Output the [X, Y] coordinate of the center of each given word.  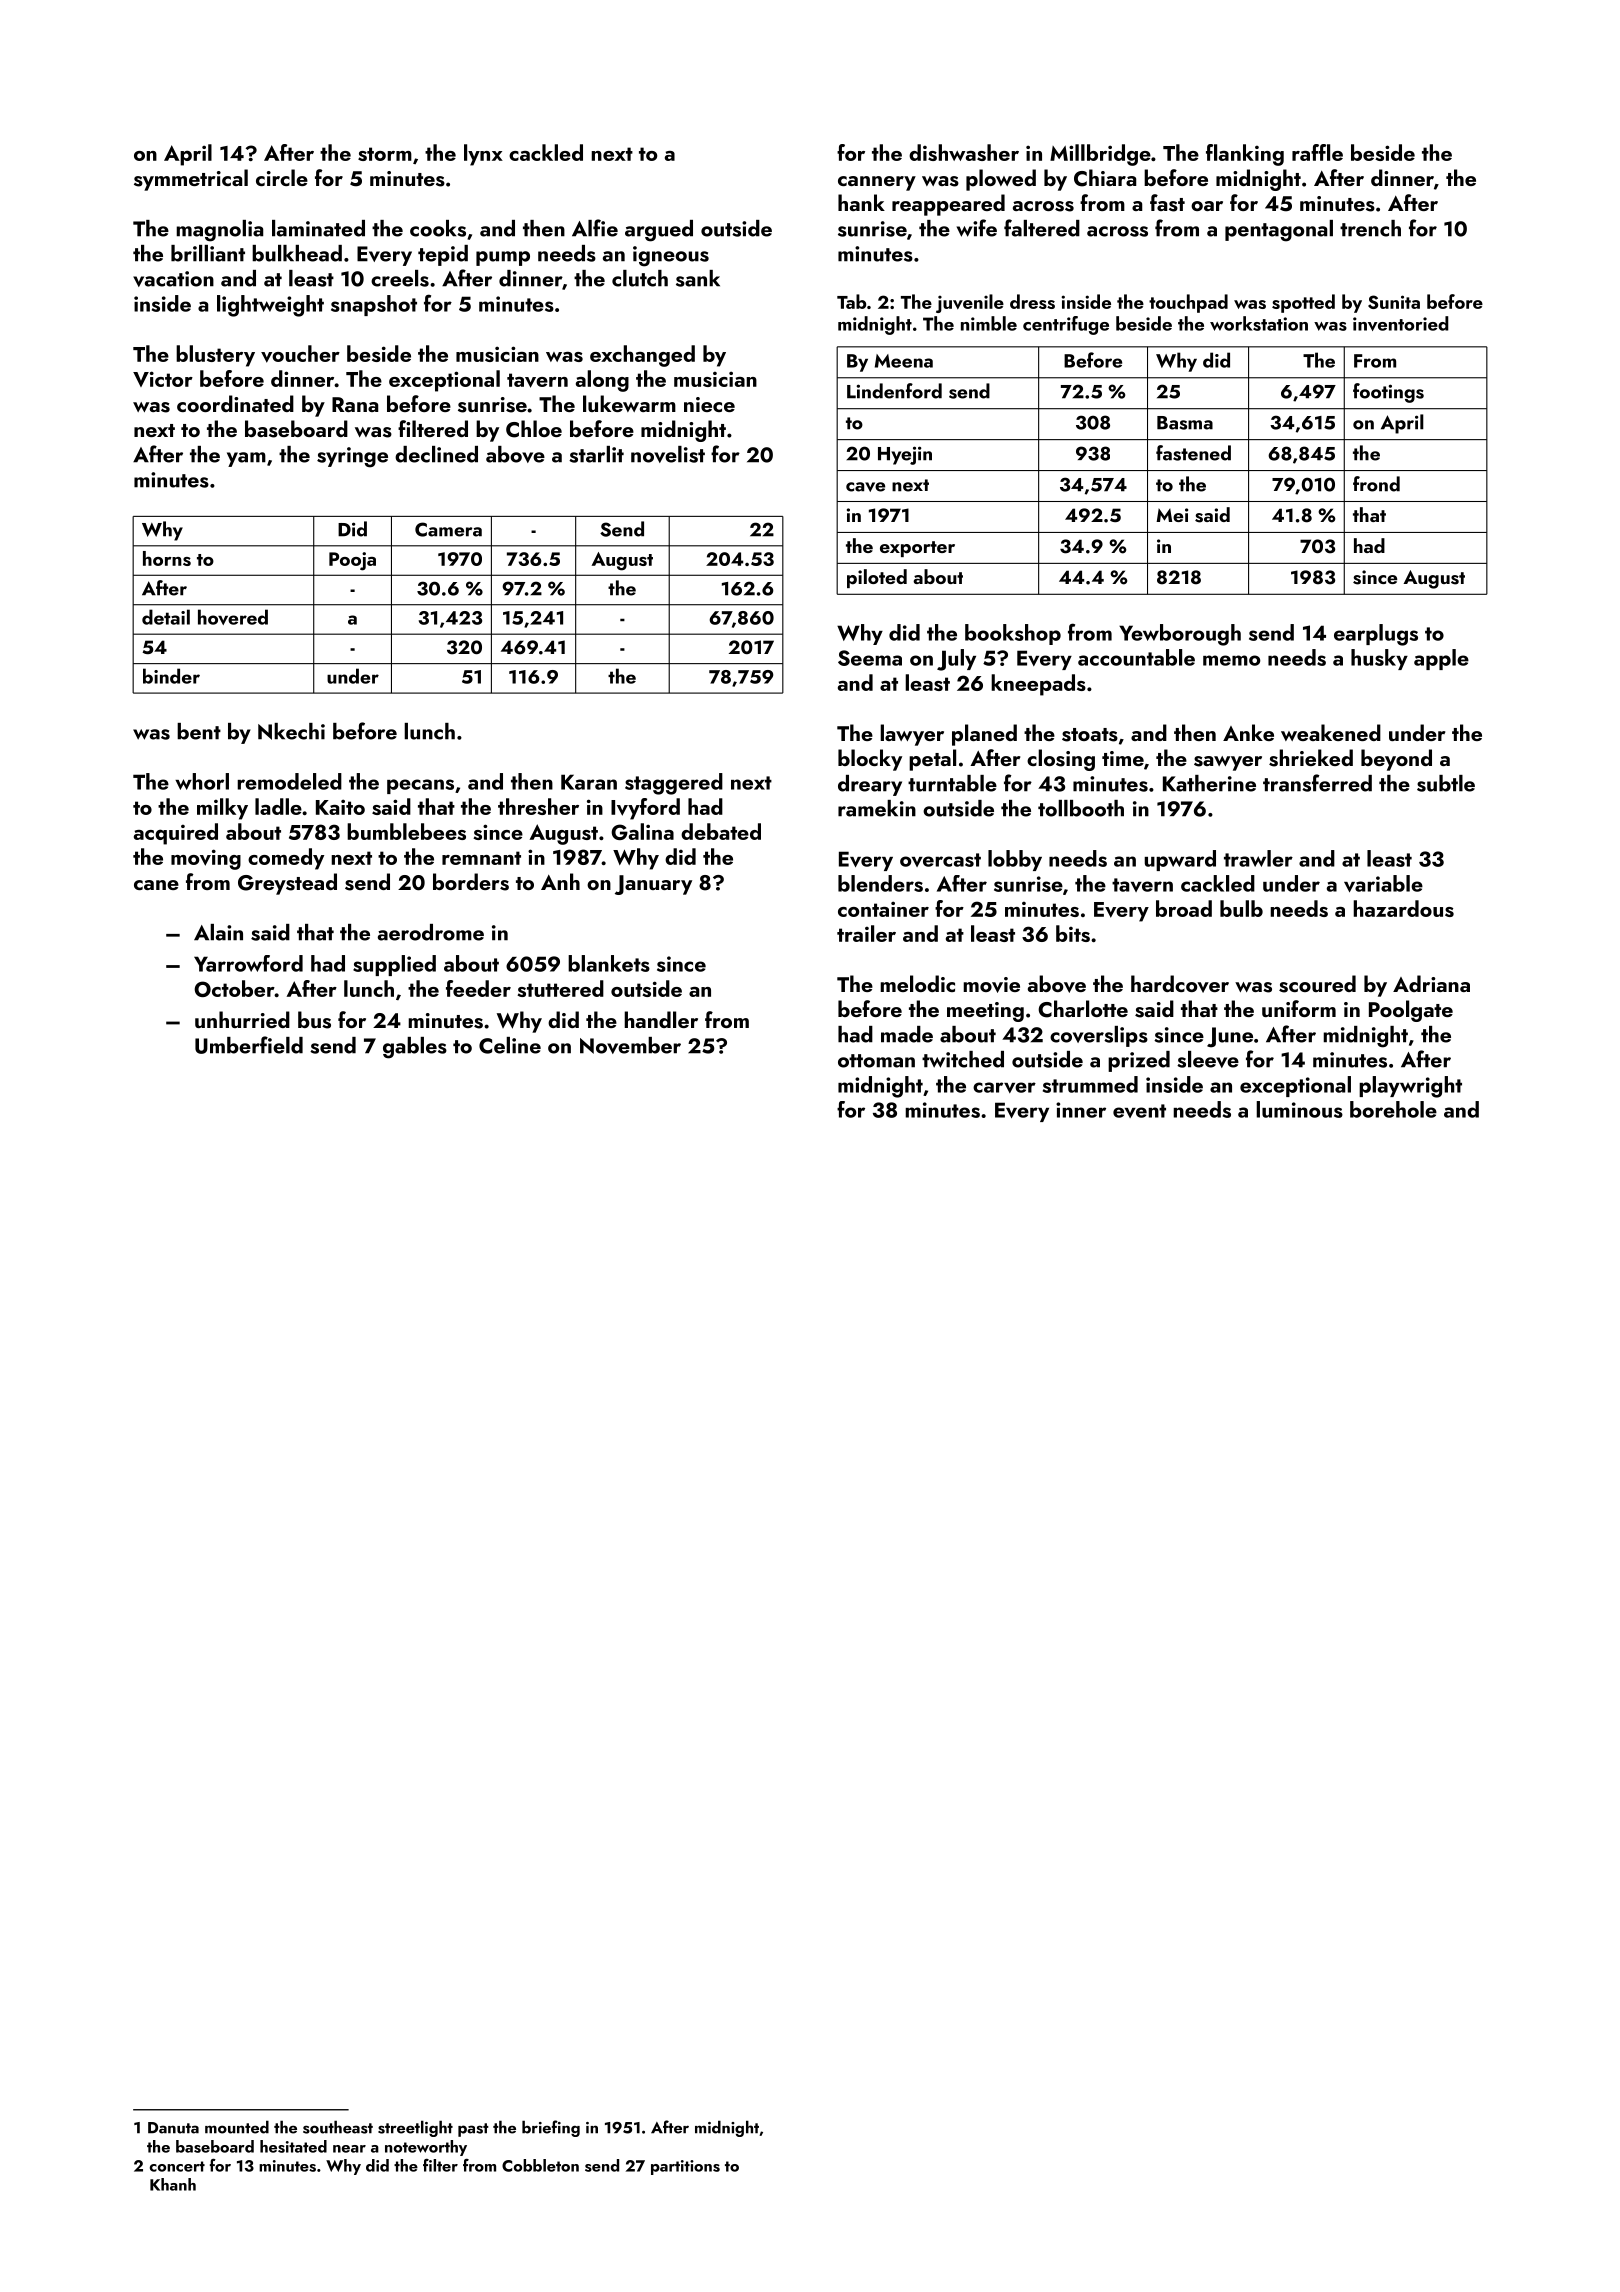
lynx [483, 155]
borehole [1393, 1109]
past [473, 2130]
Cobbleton [540, 2165]
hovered [233, 617]
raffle [1317, 152]
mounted [237, 2127]
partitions [685, 2167]
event [1139, 1111]
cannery [877, 183]
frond [1376, 484]
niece [709, 404]
